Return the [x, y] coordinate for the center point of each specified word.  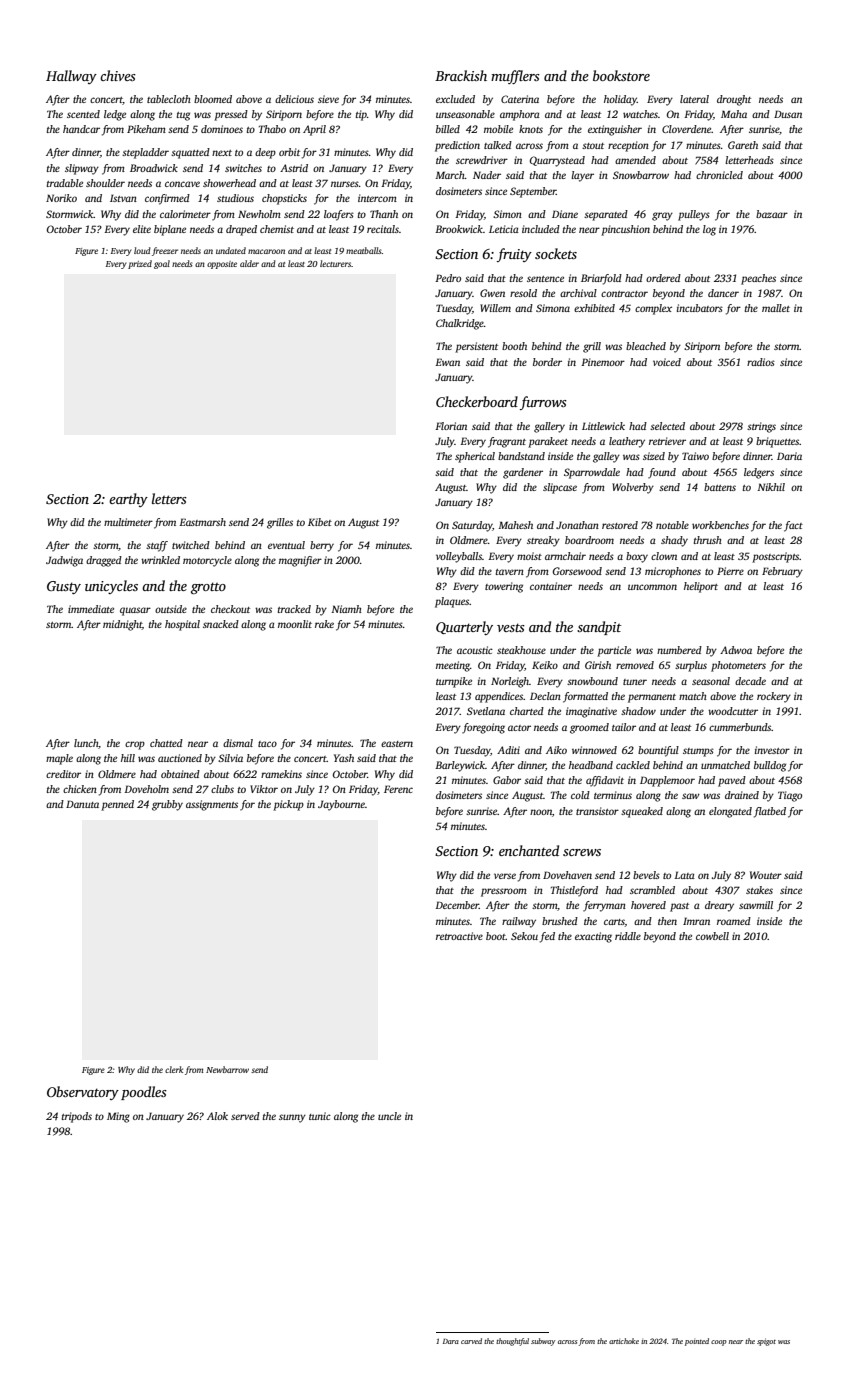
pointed [697, 1342]
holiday [620, 100]
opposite [222, 265]
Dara [451, 1341]
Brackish [461, 75]
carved [471, 1341]
